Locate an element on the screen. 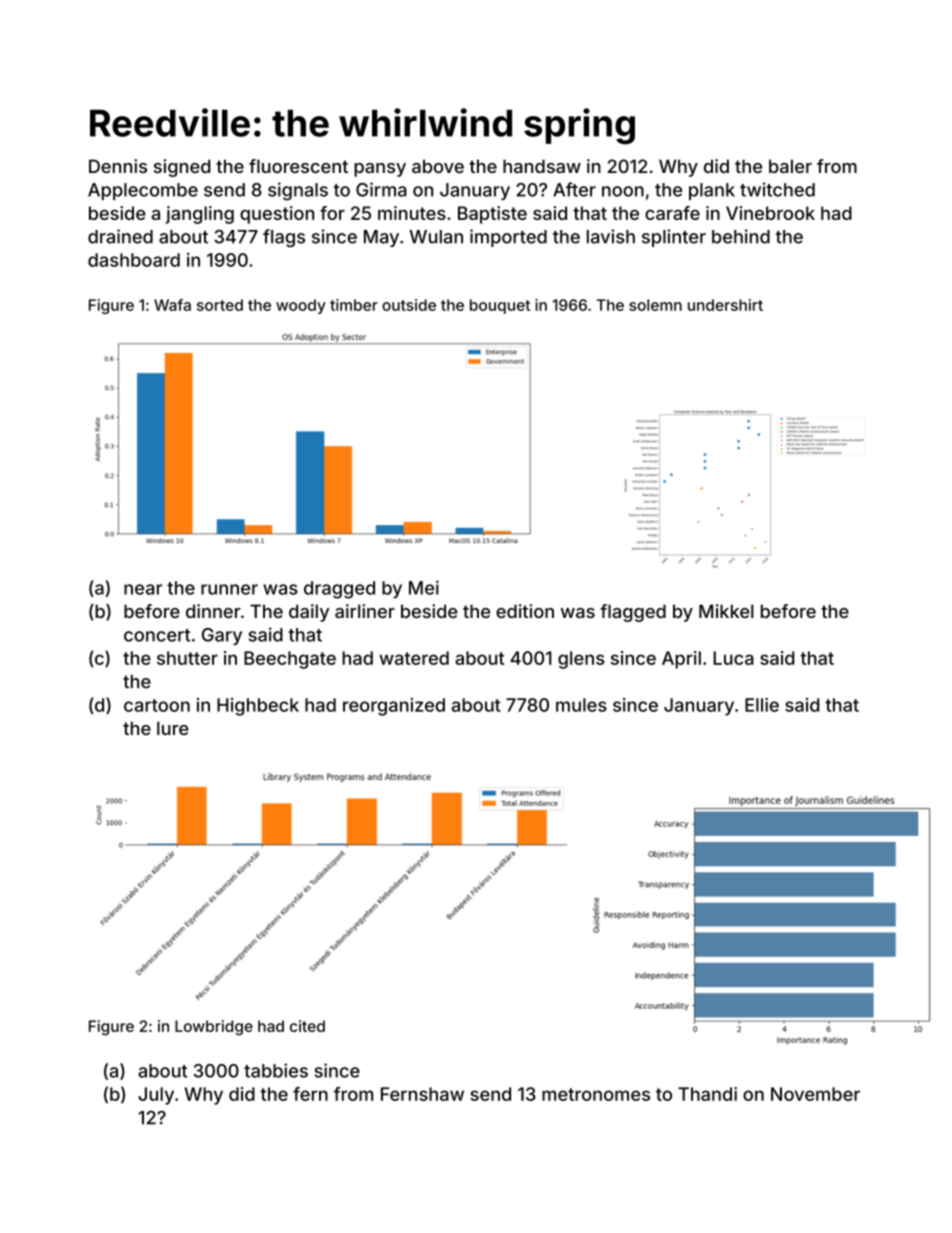 Image resolution: width=952 pixels, height=1233 pixels. fluorescent is located at coordinates (298, 166).
